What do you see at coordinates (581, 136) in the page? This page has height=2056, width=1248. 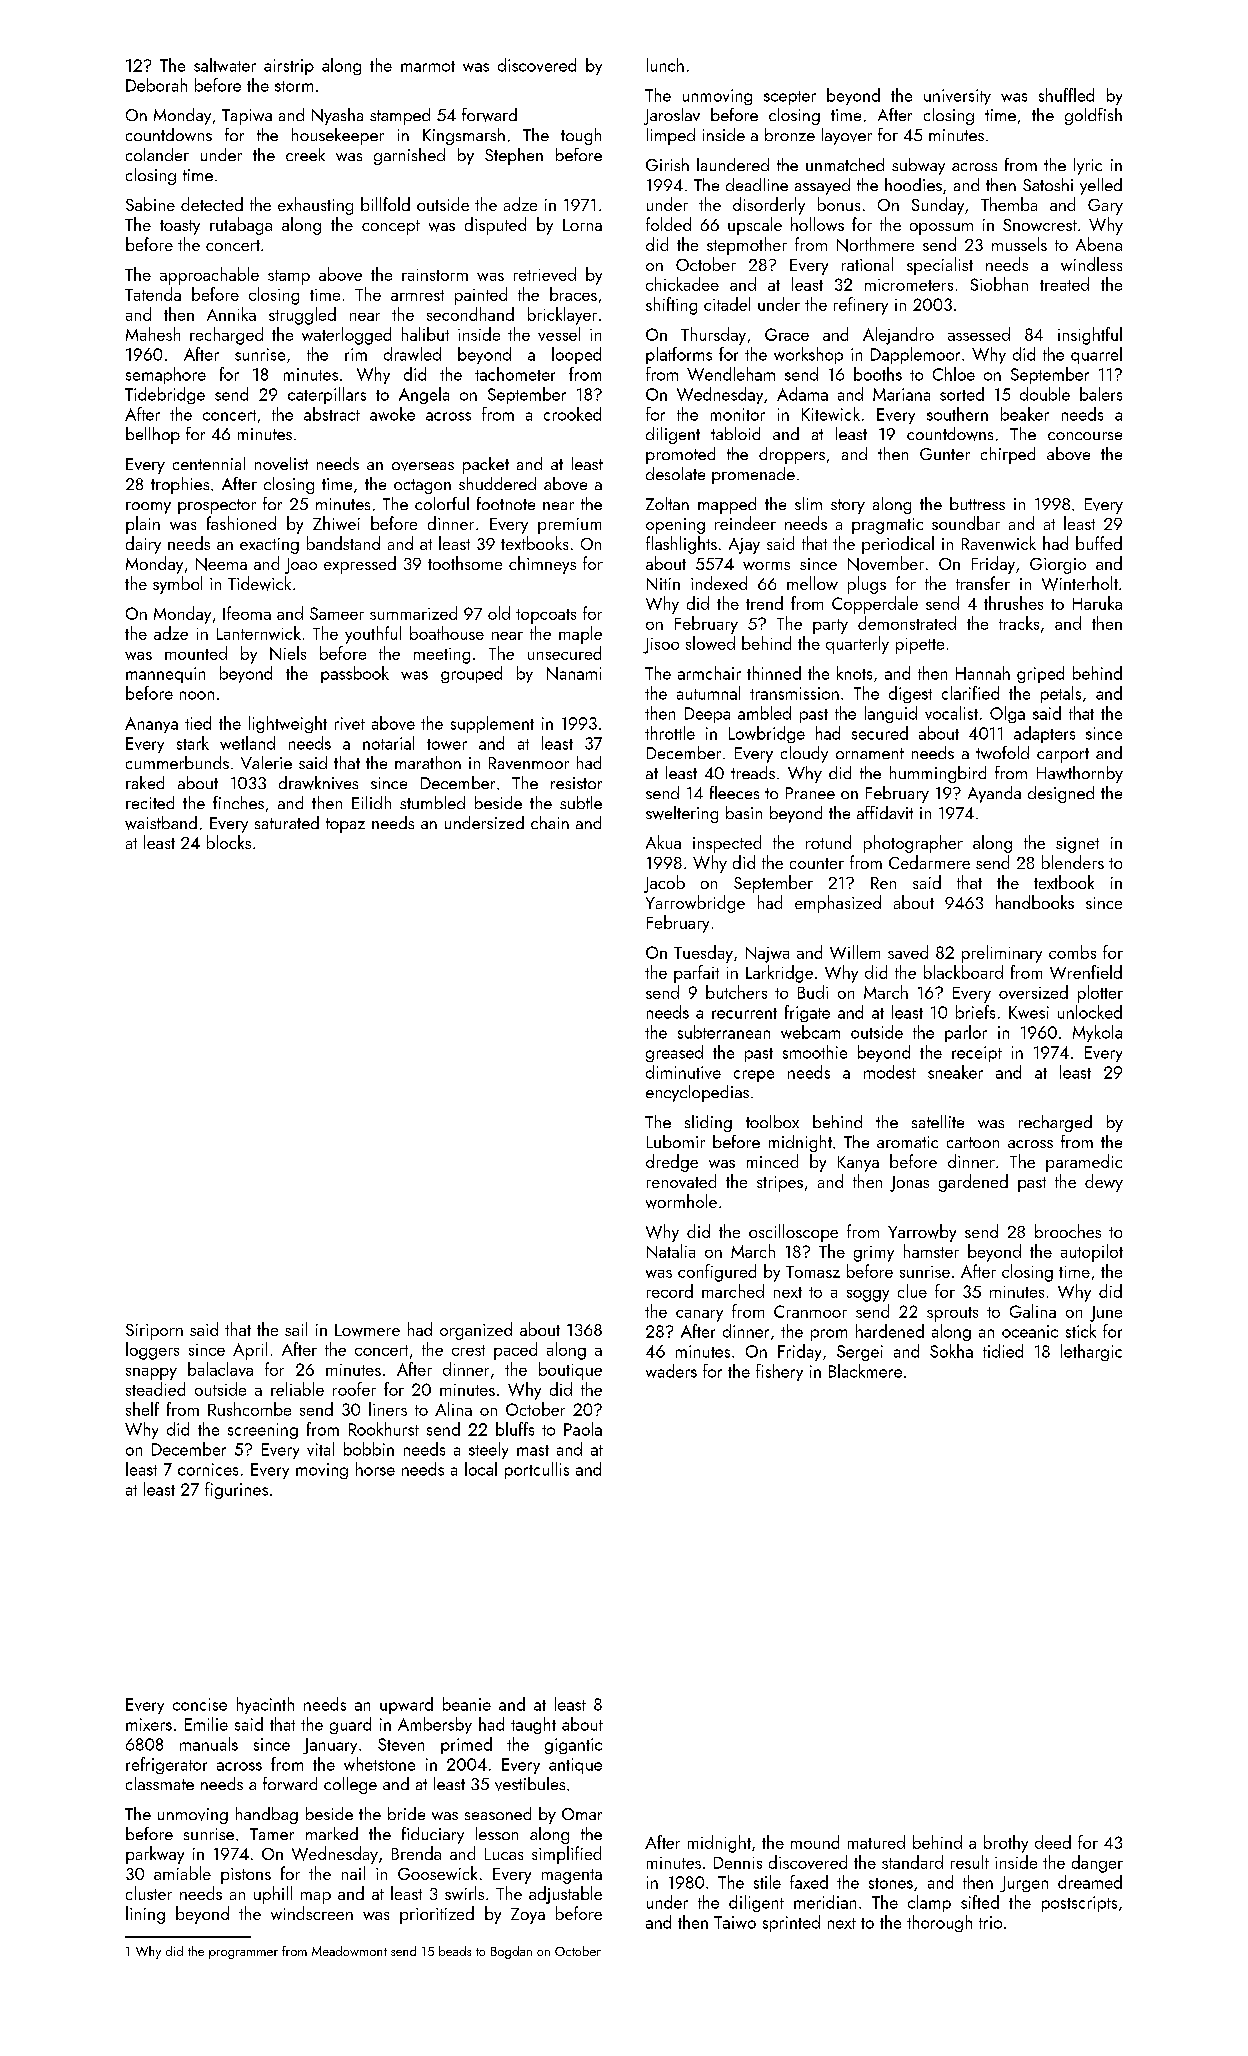 I see `tough` at bounding box center [581, 136].
